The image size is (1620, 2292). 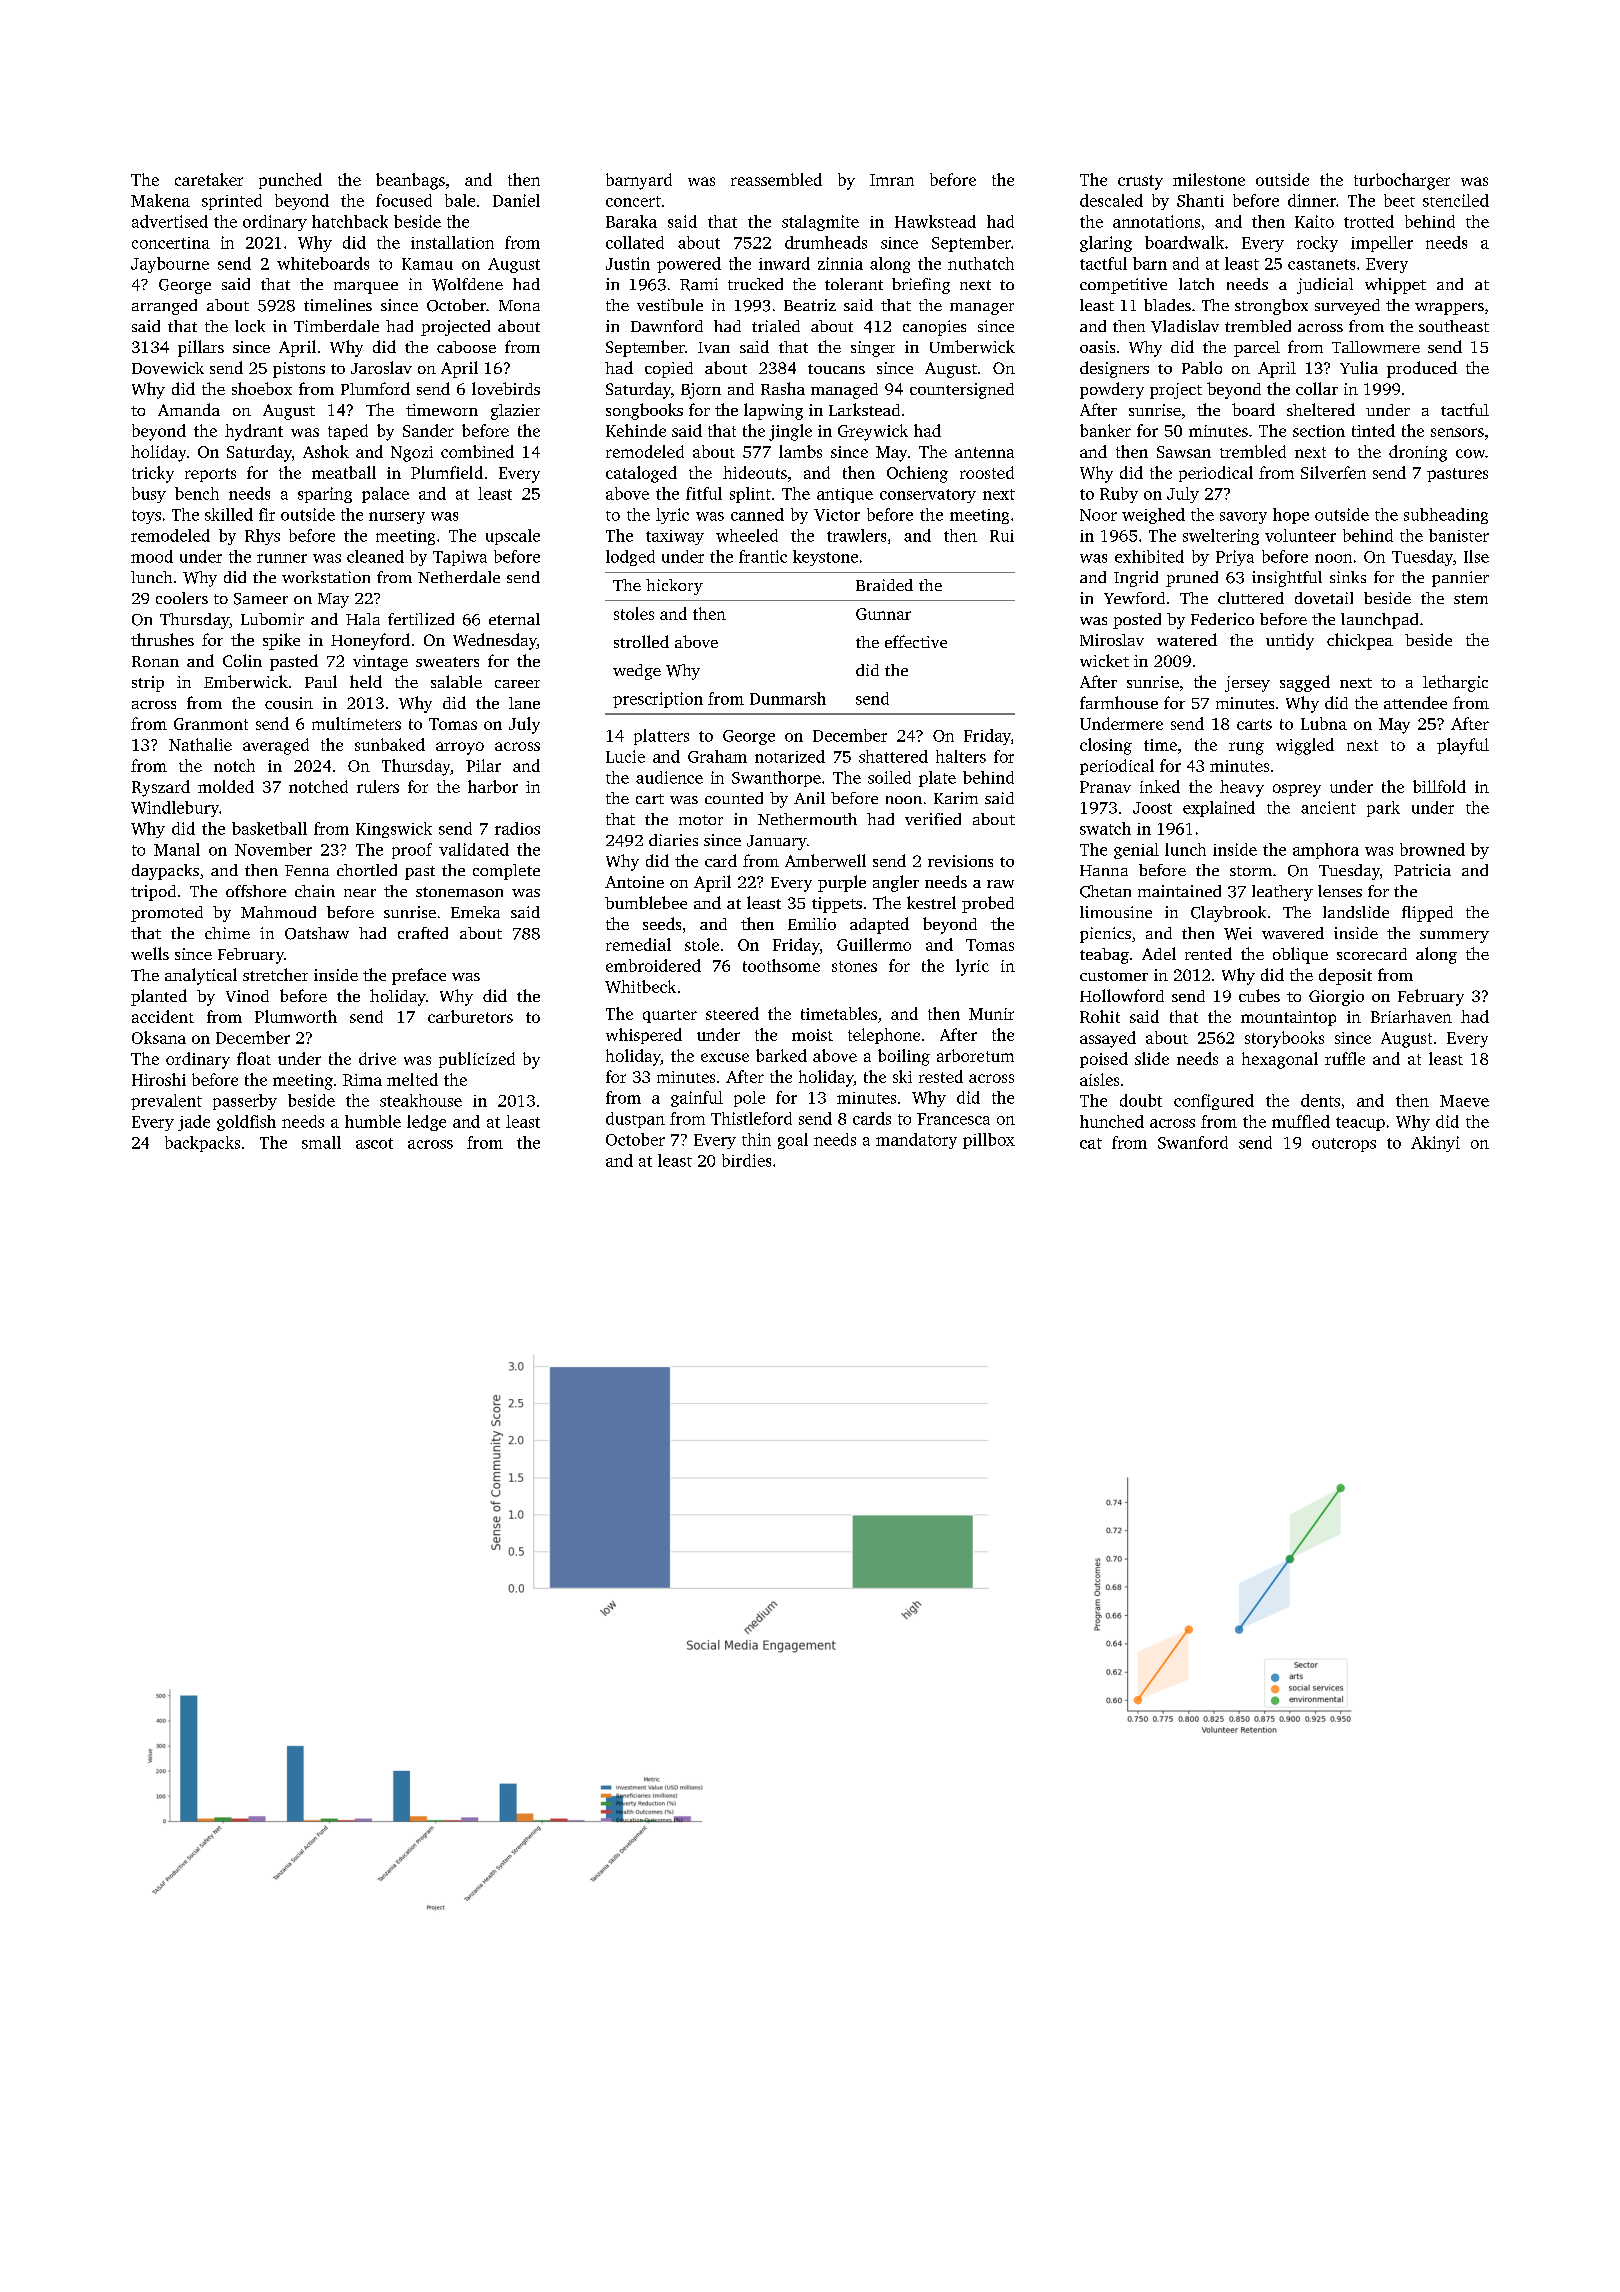 I want to click on caretaker, so click(x=209, y=179).
